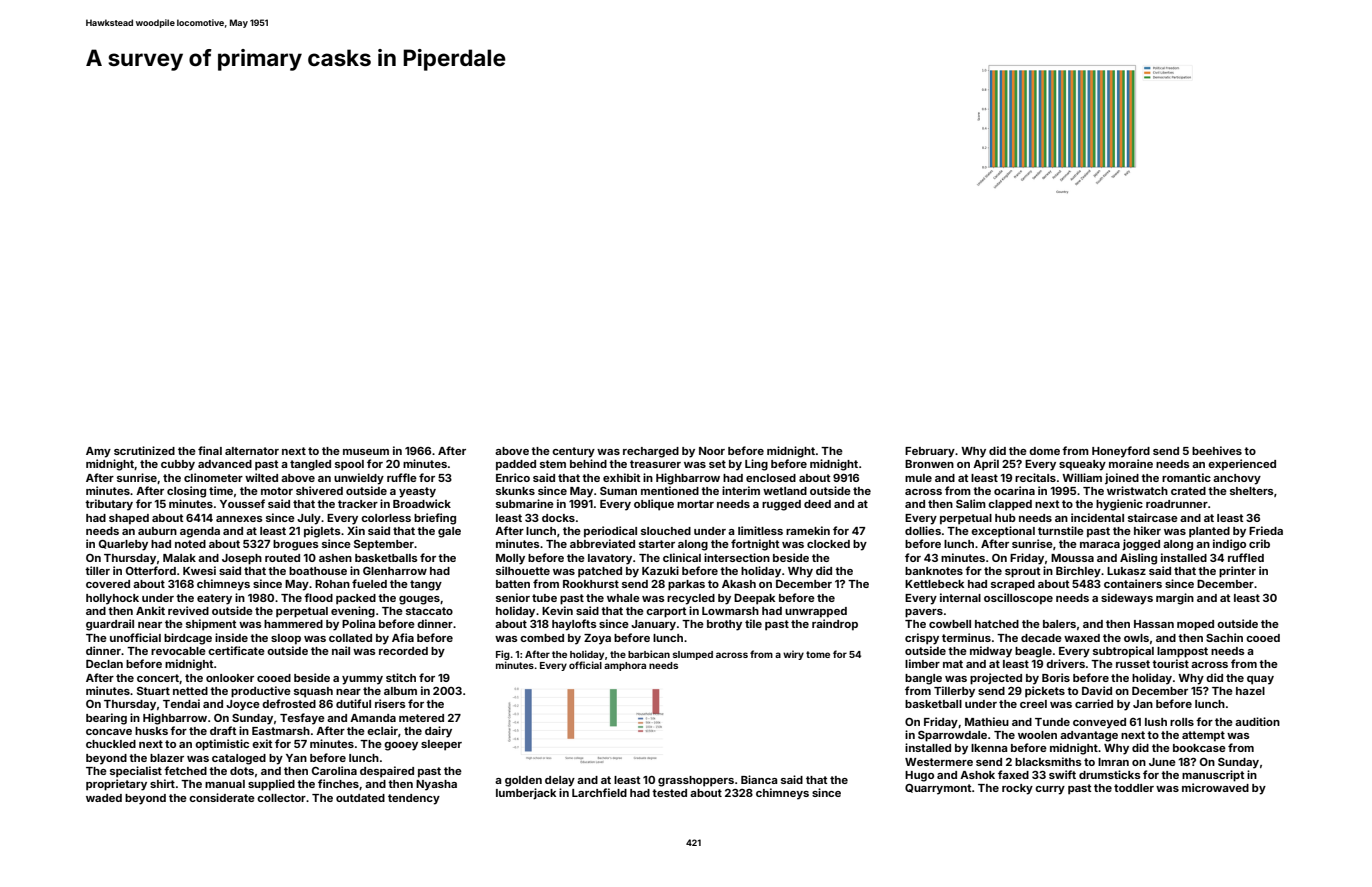 The height and width of the screenshot is (887, 1372). What do you see at coordinates (242, 771) in the screenshot?
I see `dots` at bounding box center [242, 771].
